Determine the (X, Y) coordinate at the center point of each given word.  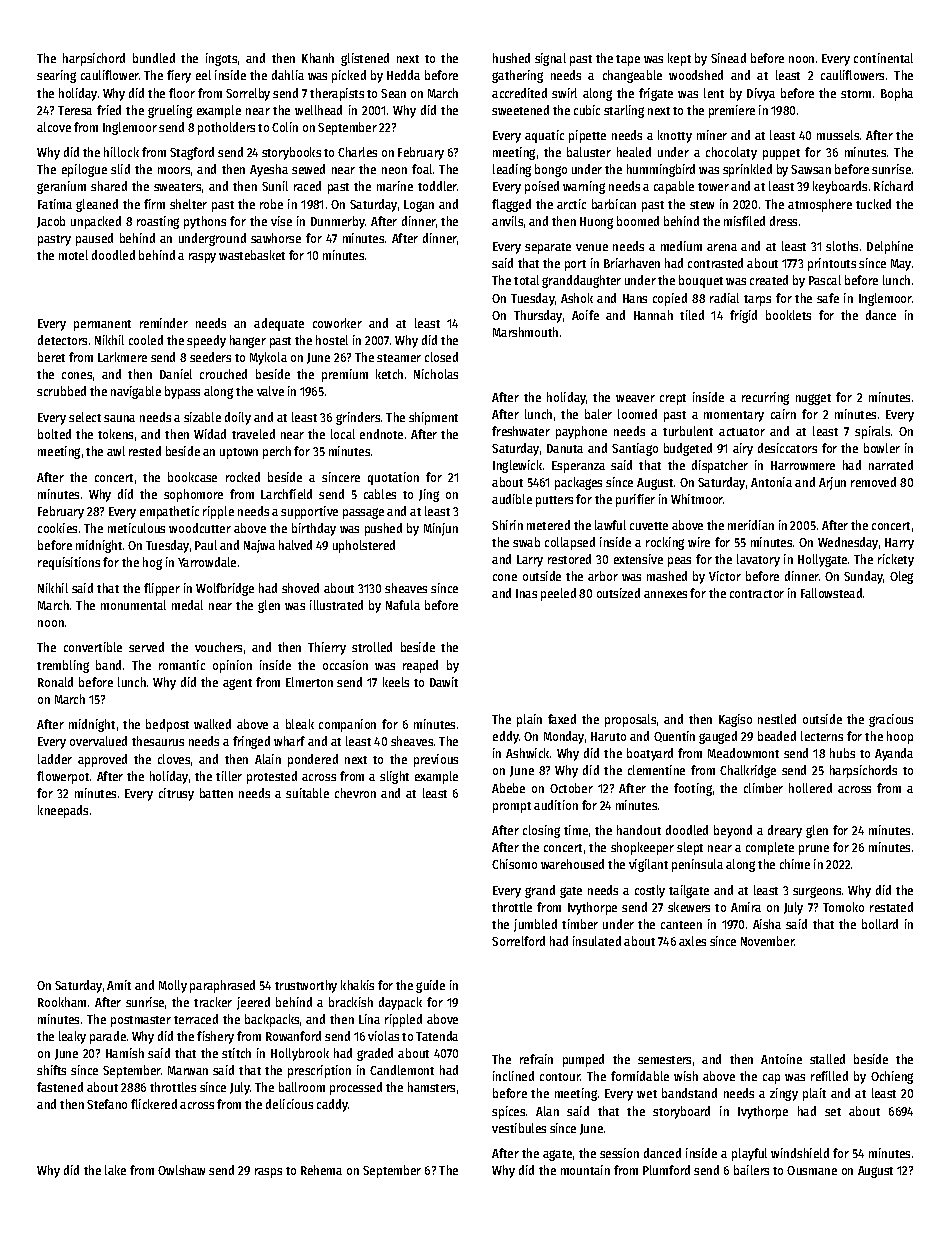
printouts (832, 264)
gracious (891, 720)
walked (212, 724)
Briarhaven (632, 263)
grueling (170, 111)
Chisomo (514, 864)
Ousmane (812, 1170)
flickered (154, 1104)
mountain (585, 1170)
